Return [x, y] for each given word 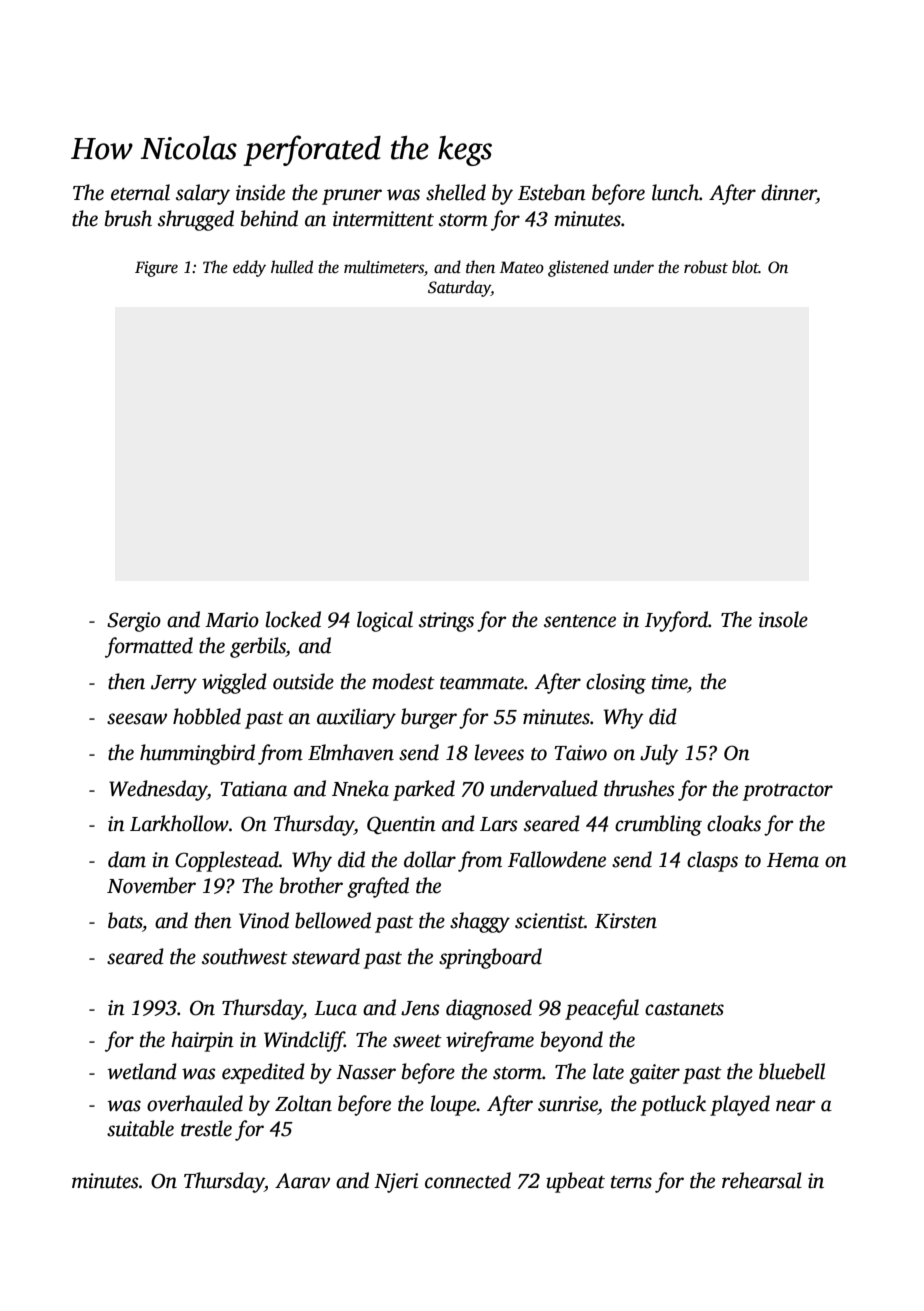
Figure [156, 269]
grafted [378, 887]
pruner [352, 197]
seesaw [137, 719]
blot [745, 267]
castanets [684, 1009]
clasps [712, 861]
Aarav [302, 1181]
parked [424, 790]
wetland [142, 1071]
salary [203, 194]
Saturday [459, 288]
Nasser [366, 1072]
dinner [788, 192]
